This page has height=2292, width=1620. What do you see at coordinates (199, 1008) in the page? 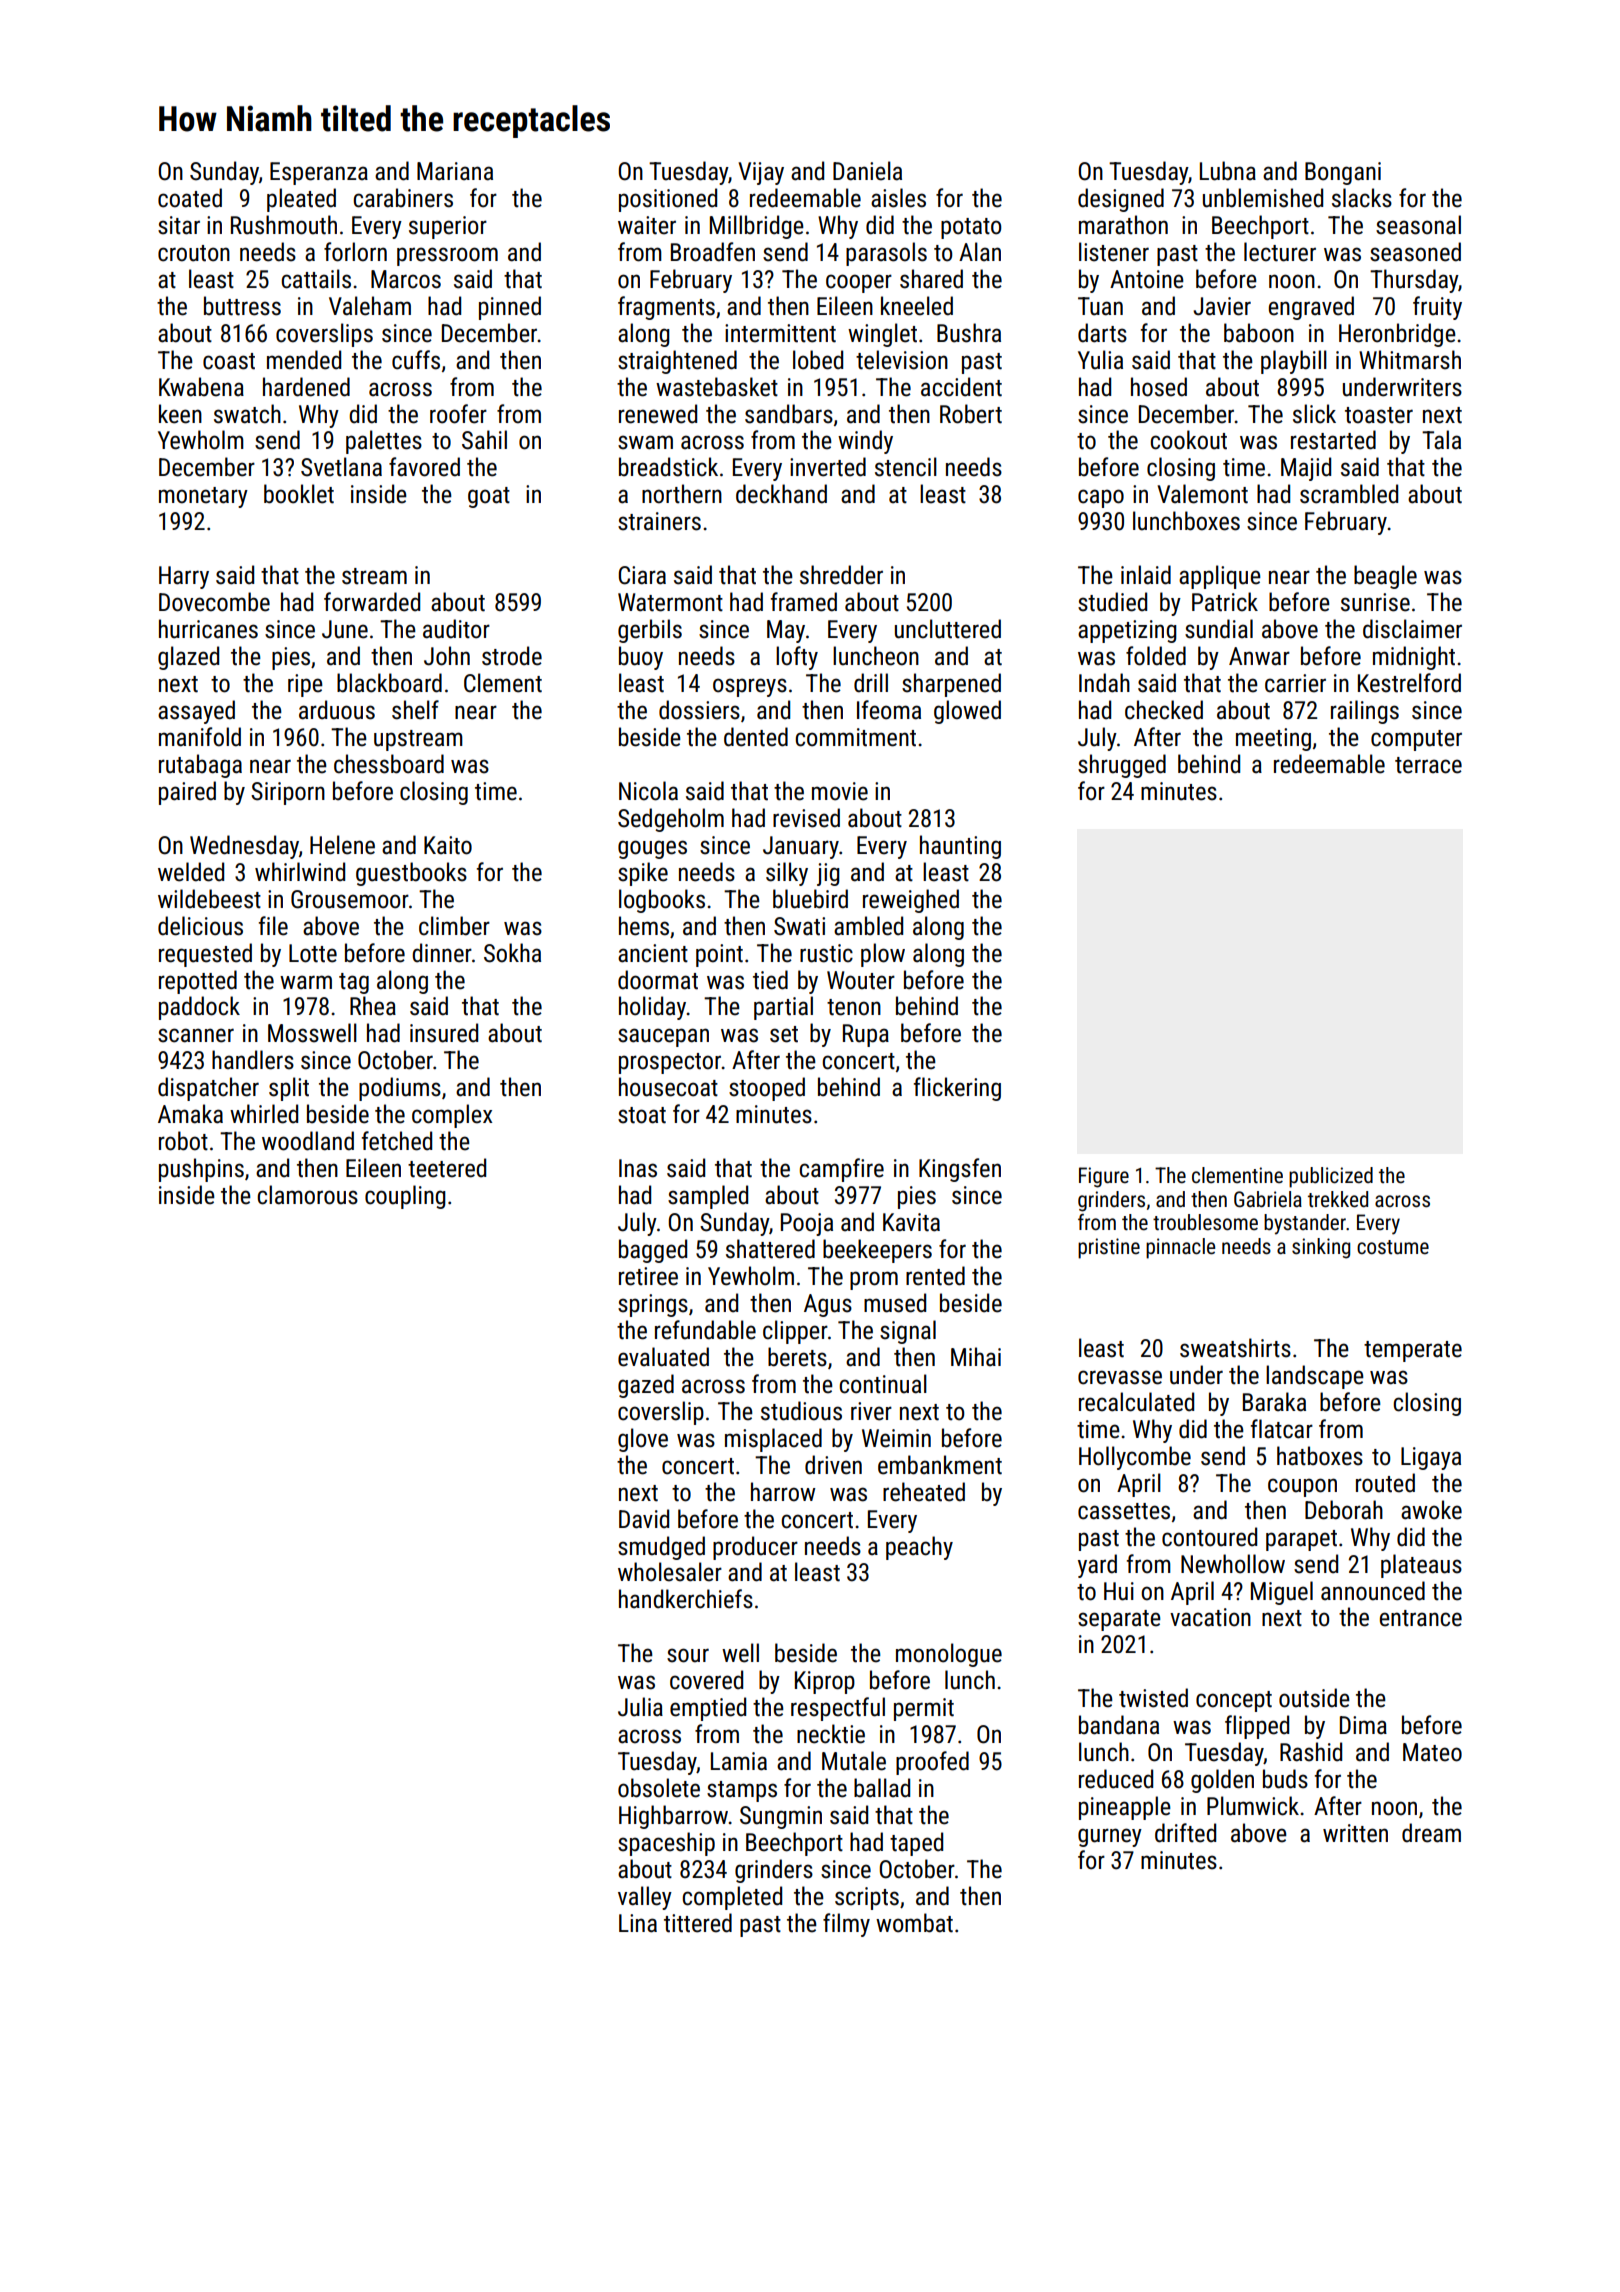
I see `paddock` at bounding box center [199, 1008].
